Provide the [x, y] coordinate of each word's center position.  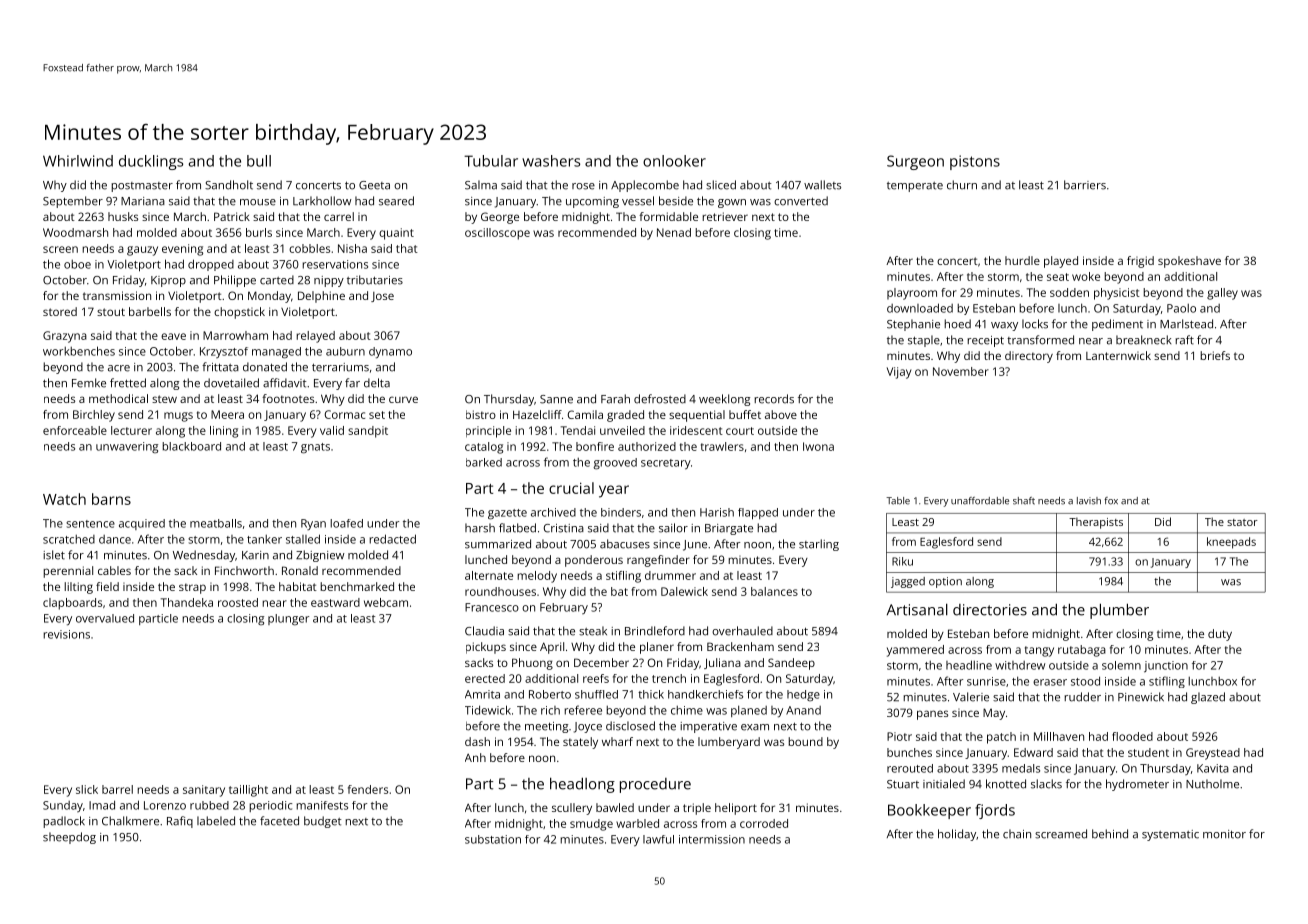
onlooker [674, 161]
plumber [1119, 611]
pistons [975, 162]
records [774, 399]
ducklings [151, 162]
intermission [712, 839]
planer [657, 648]
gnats [315, 448]
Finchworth [244, 570]
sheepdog [69, 838]
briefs [1215, 355]
